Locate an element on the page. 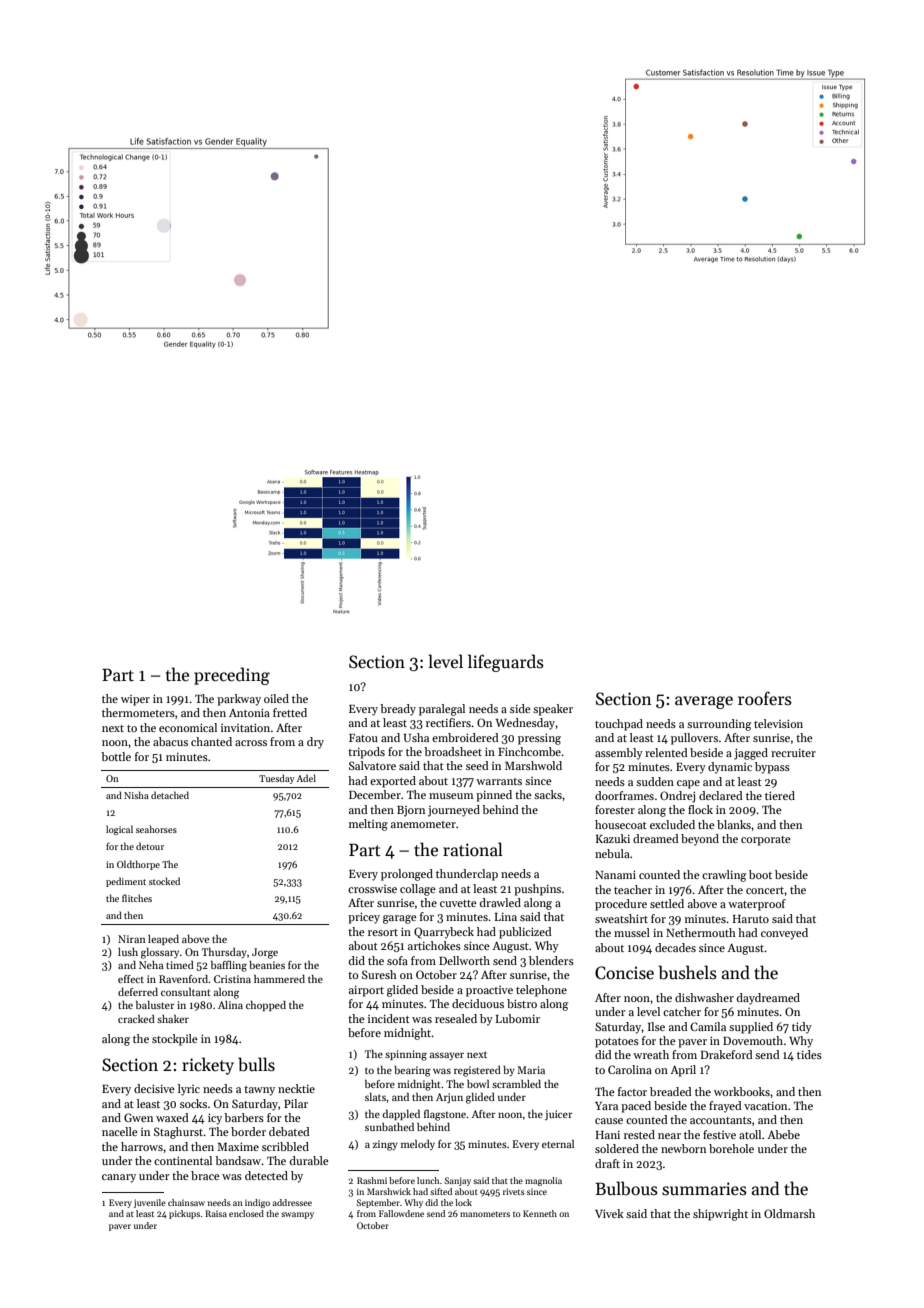 Image resolution: width=924 pixels, height=1308 pixels. Vivek is located at coordinates (609, 1213).
